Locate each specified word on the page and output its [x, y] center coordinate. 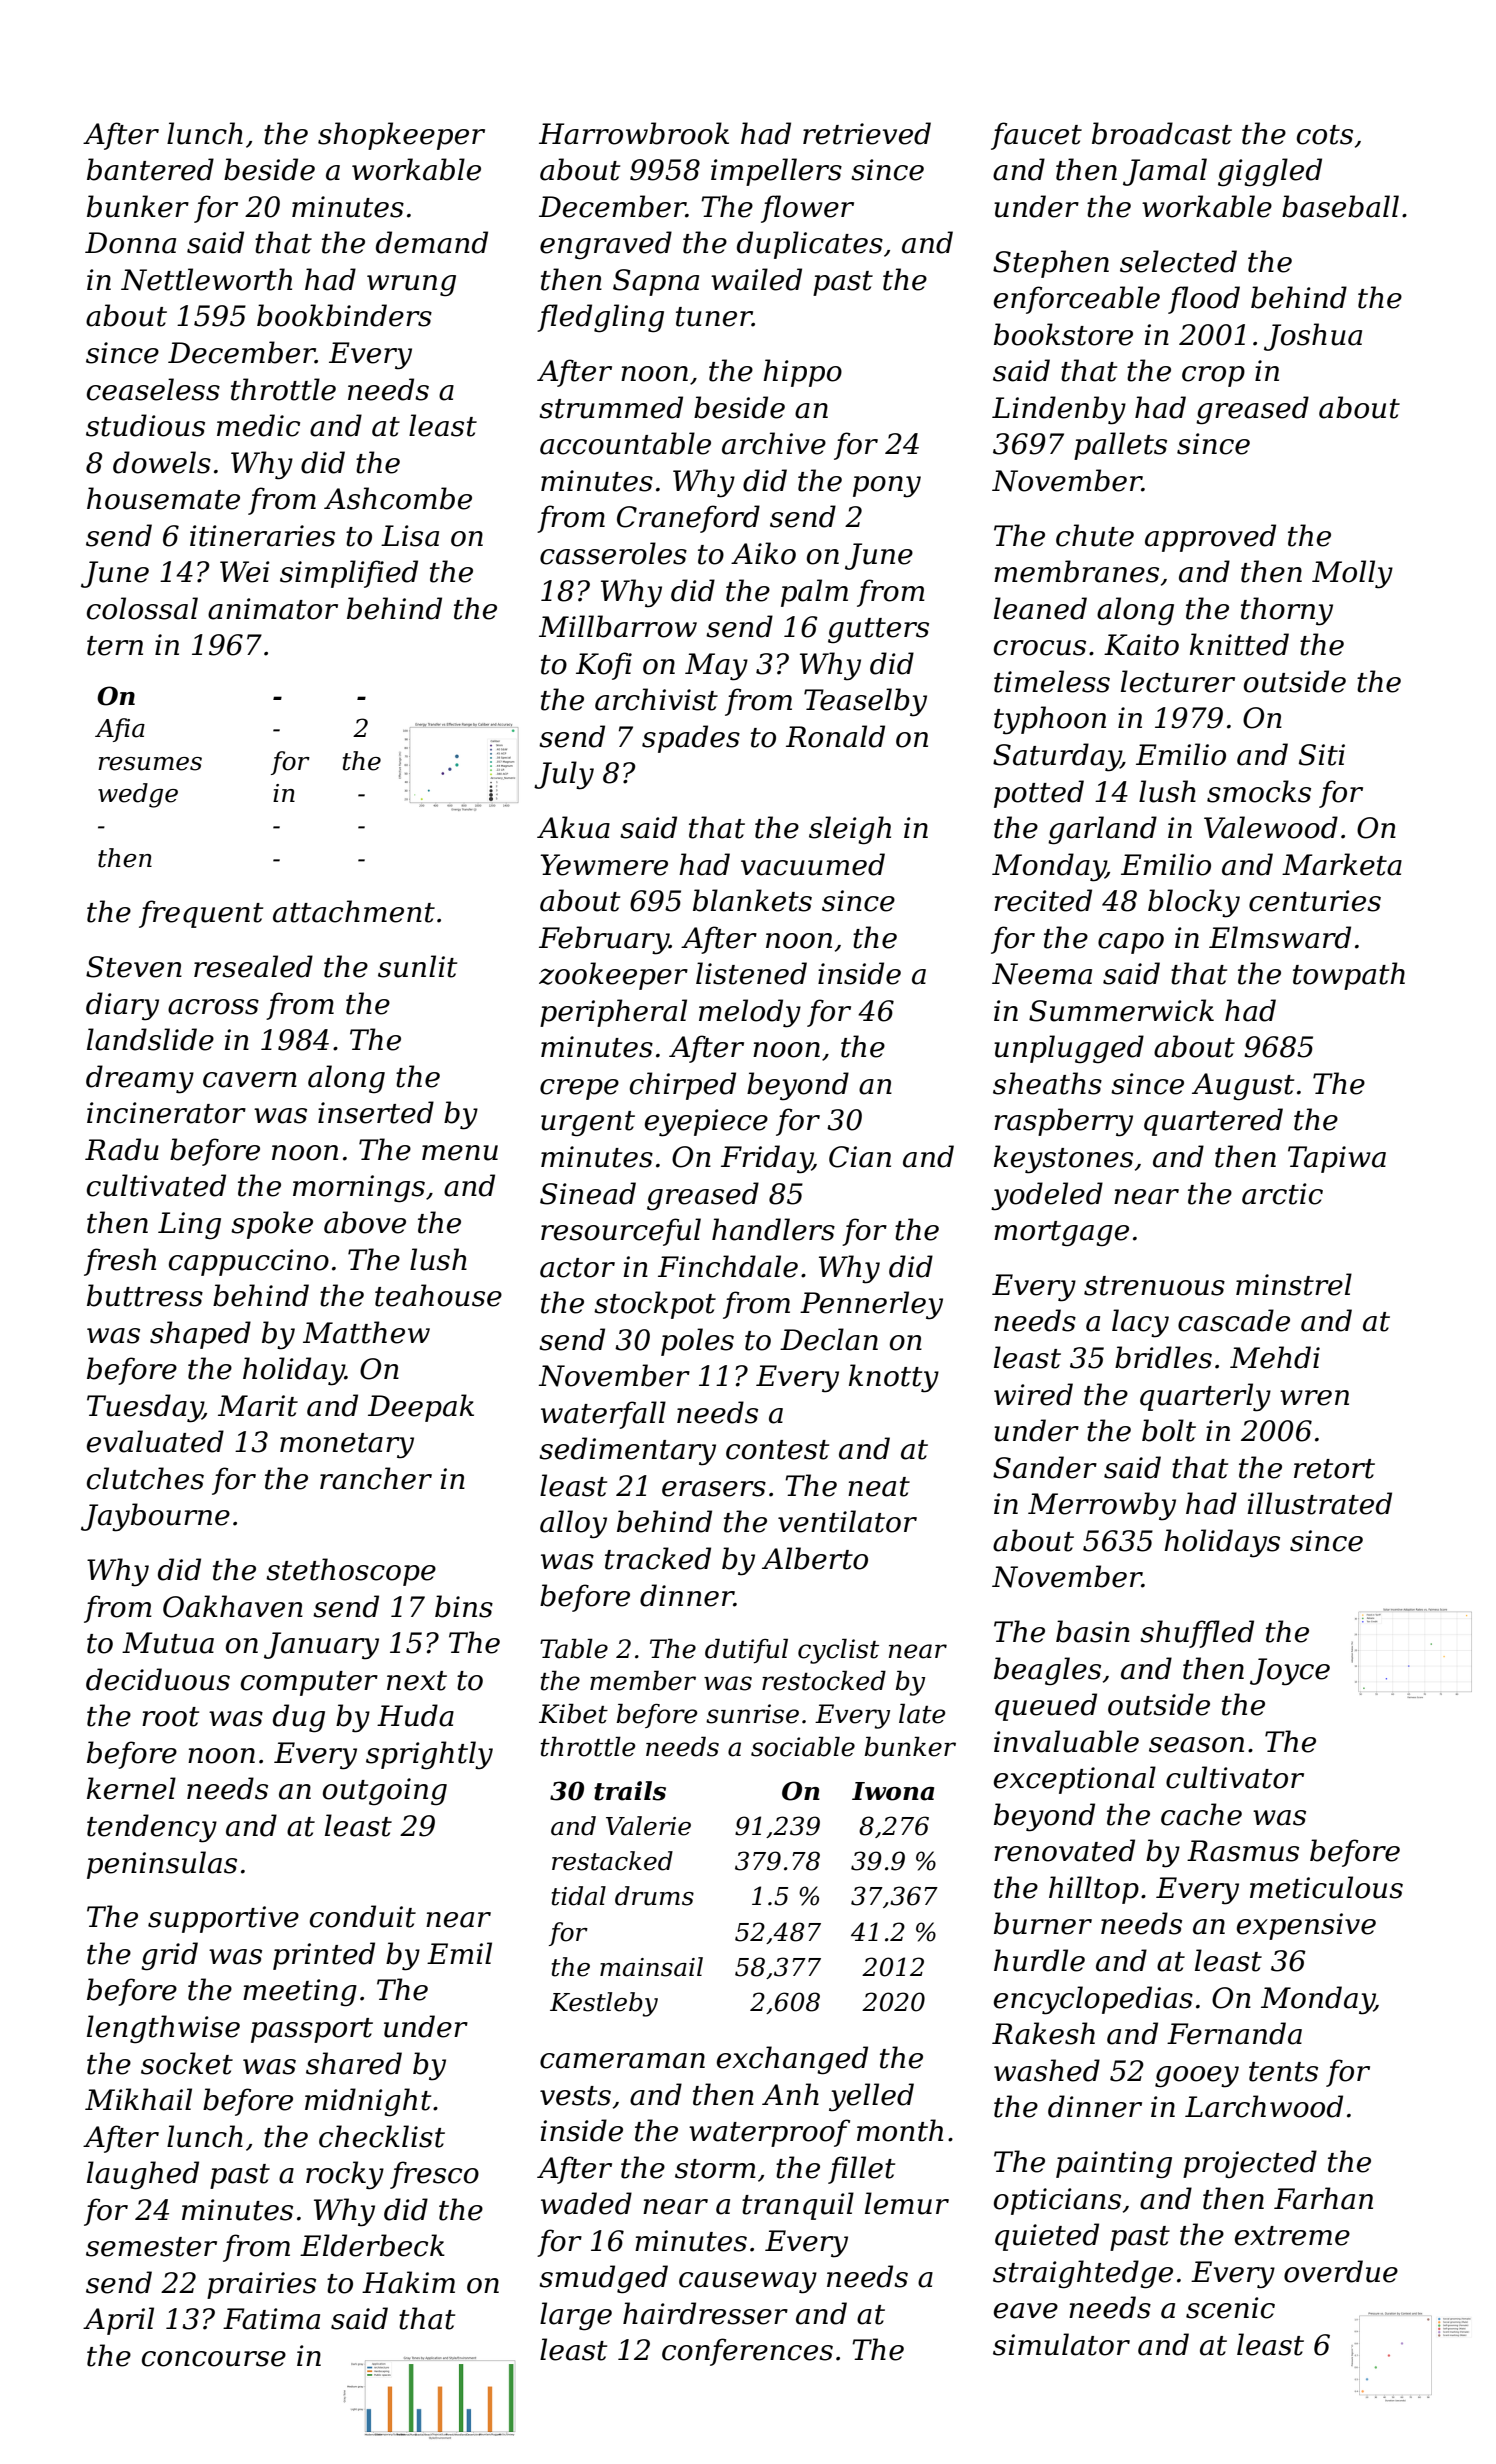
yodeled [1047, 1196]
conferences [747, 2352]
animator [273, 609]
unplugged [1069, 1049]
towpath [1349, 976]
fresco [434, 2175]
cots [1325, 135]
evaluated [155, 1441]
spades [691, 739]
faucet [1036, 136]
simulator [1061, 2344]
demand [432, 242]
